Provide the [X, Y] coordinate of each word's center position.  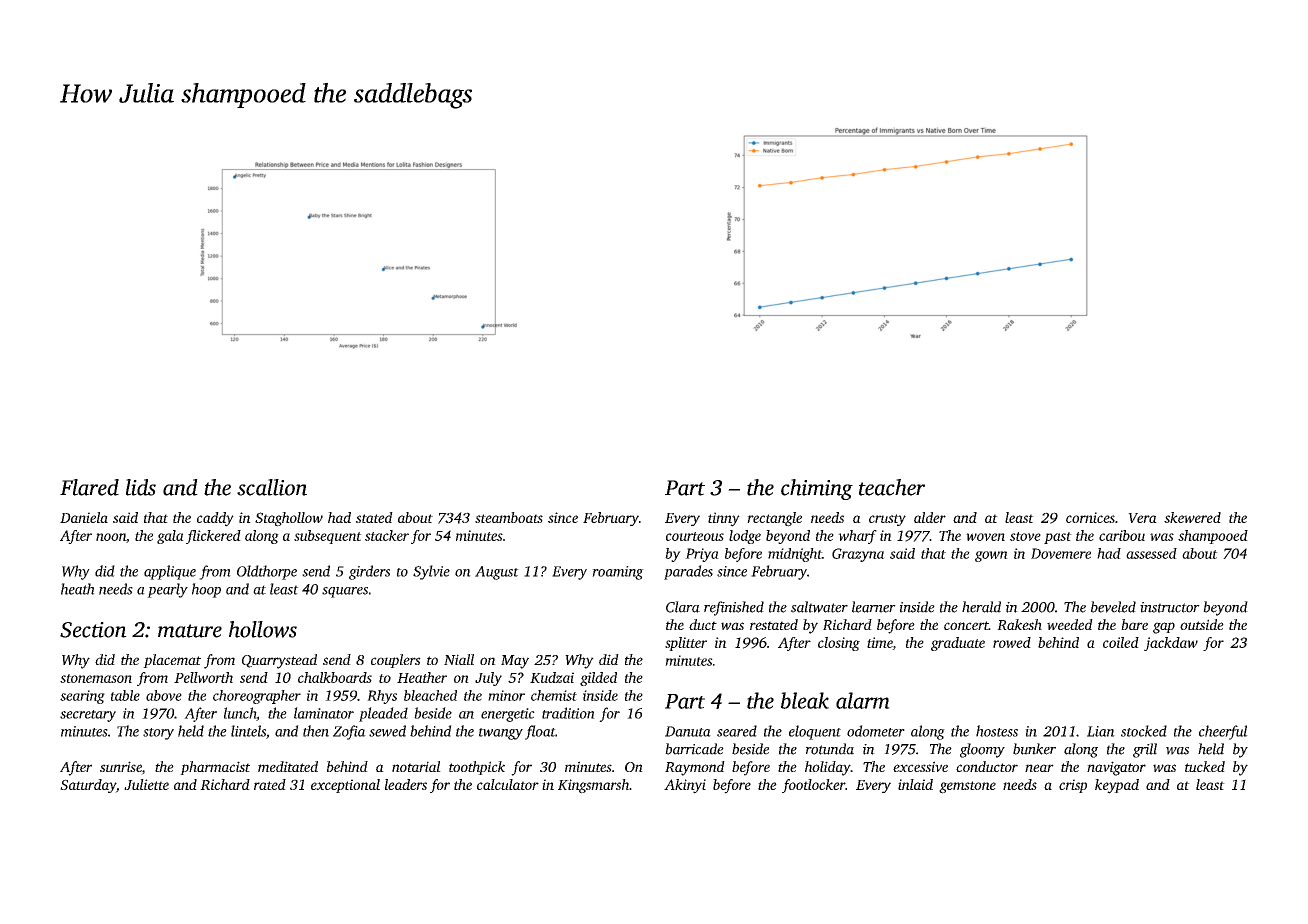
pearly [167, 590]
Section [93, 630]
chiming [817, 489]
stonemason [96, 678]
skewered [1192, 517]
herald [981, 607]
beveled [1113, 607]
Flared [89, 487]
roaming [618, 573]
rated [270, 784]
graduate [958, 644]
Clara [683, 607]
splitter [686, 644]
